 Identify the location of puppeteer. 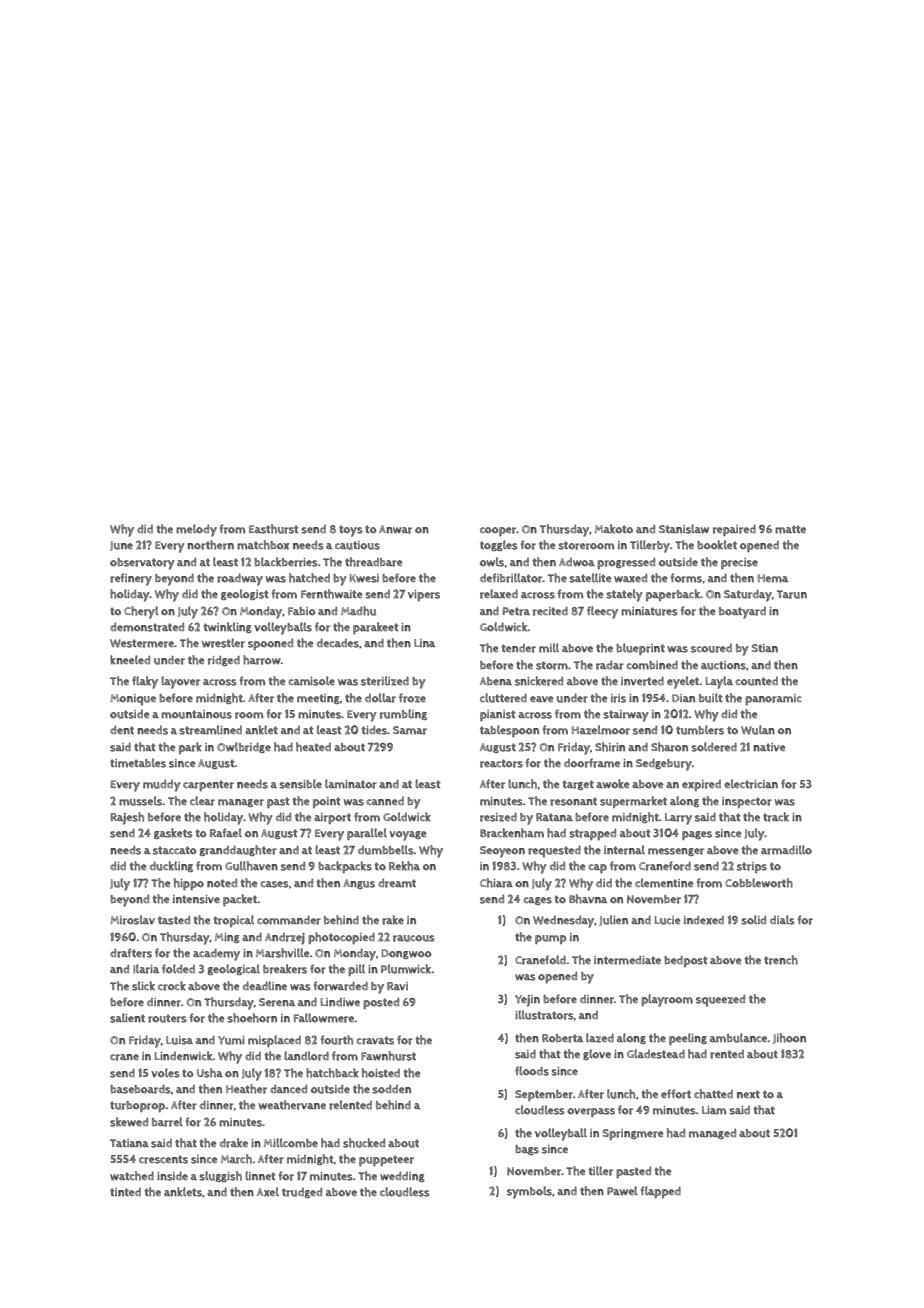
(386, 1160).
